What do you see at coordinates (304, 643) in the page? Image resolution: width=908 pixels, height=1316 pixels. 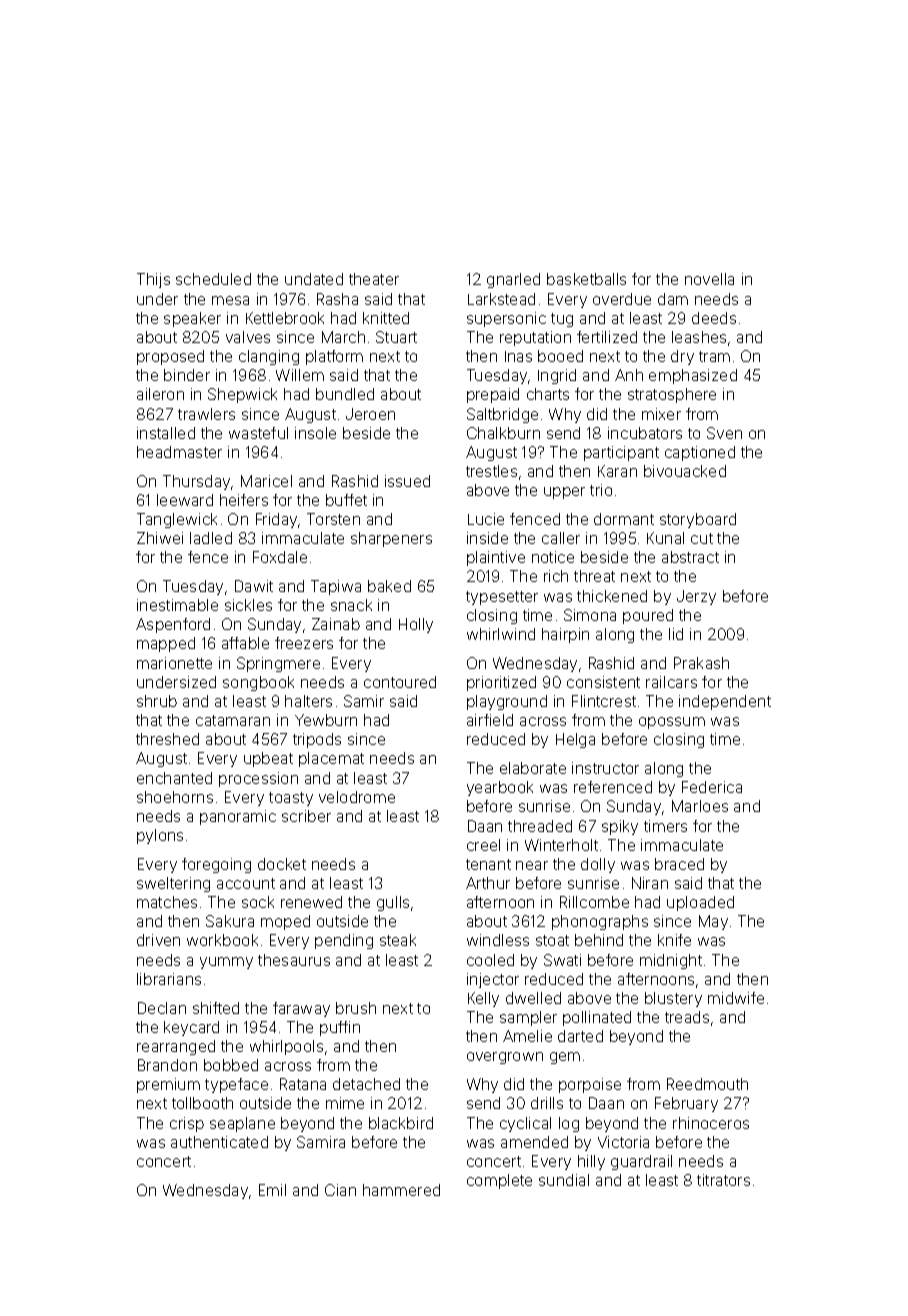 I see `freezers` at bounding box center [304, 643].
